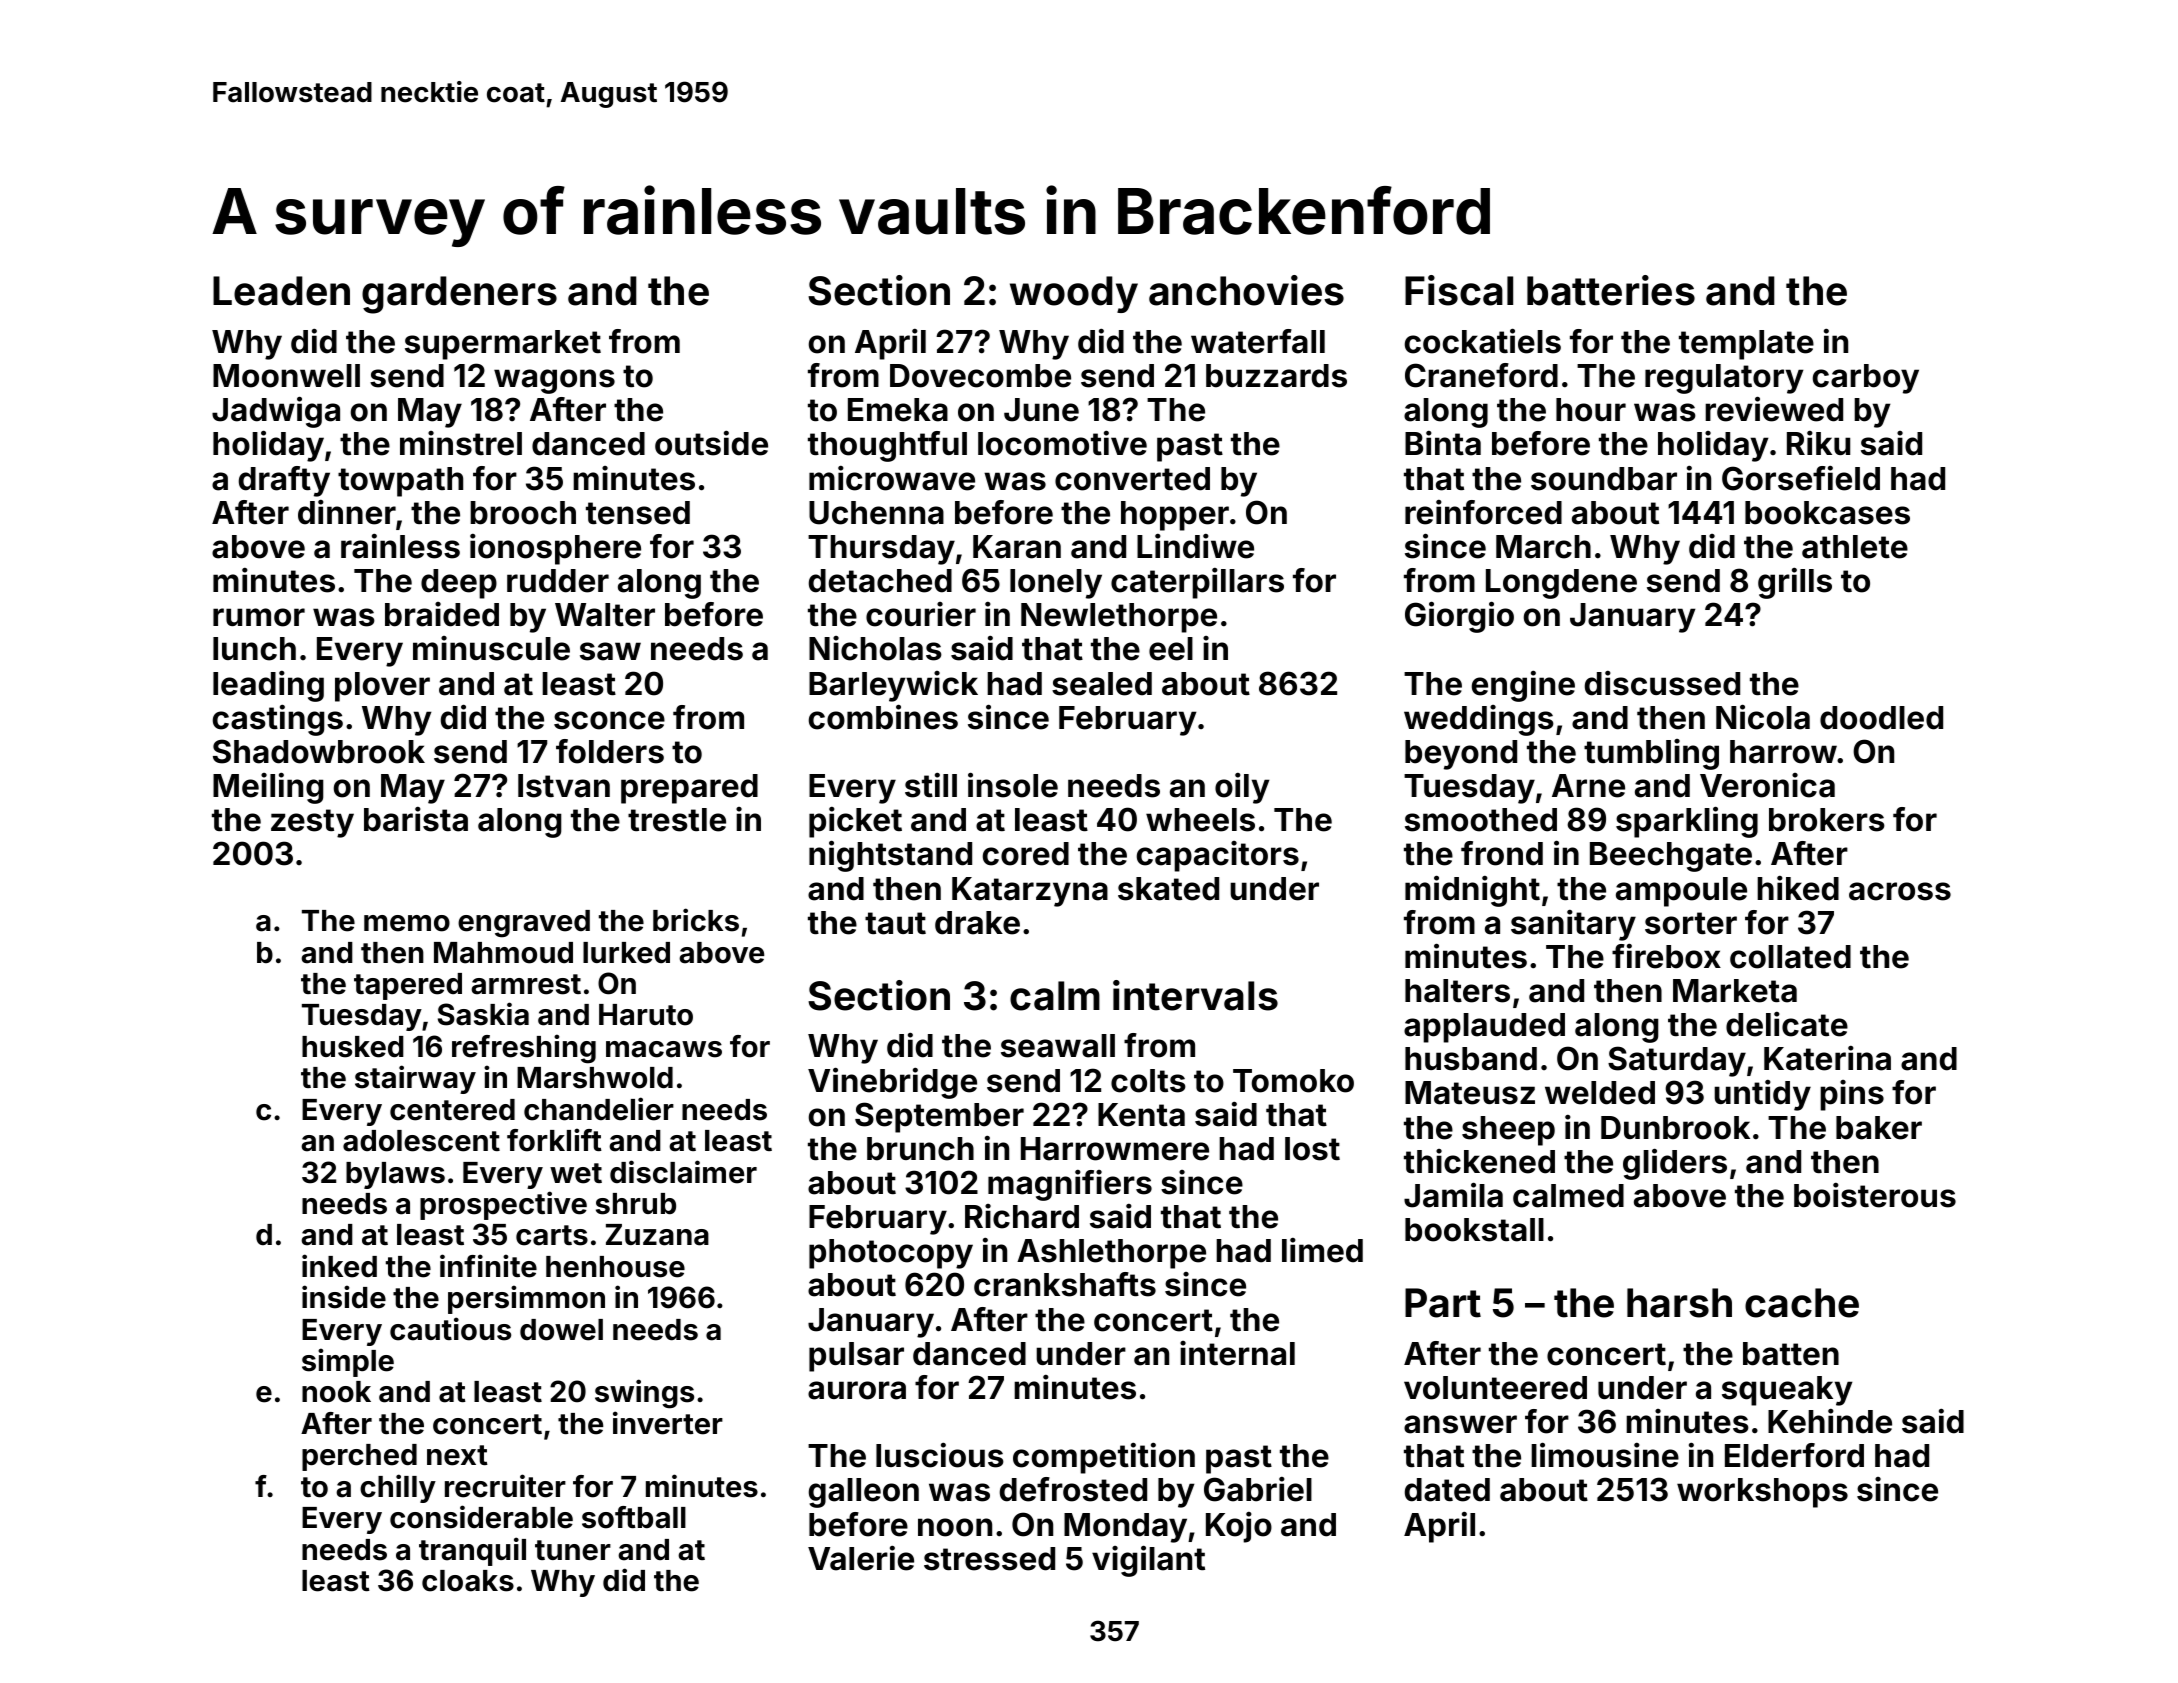 This image has width=2178, height=1683. What do you see at coordinates (468, 1581) in the image?
I see `cloaks` at bounding box center [468, 1581].
